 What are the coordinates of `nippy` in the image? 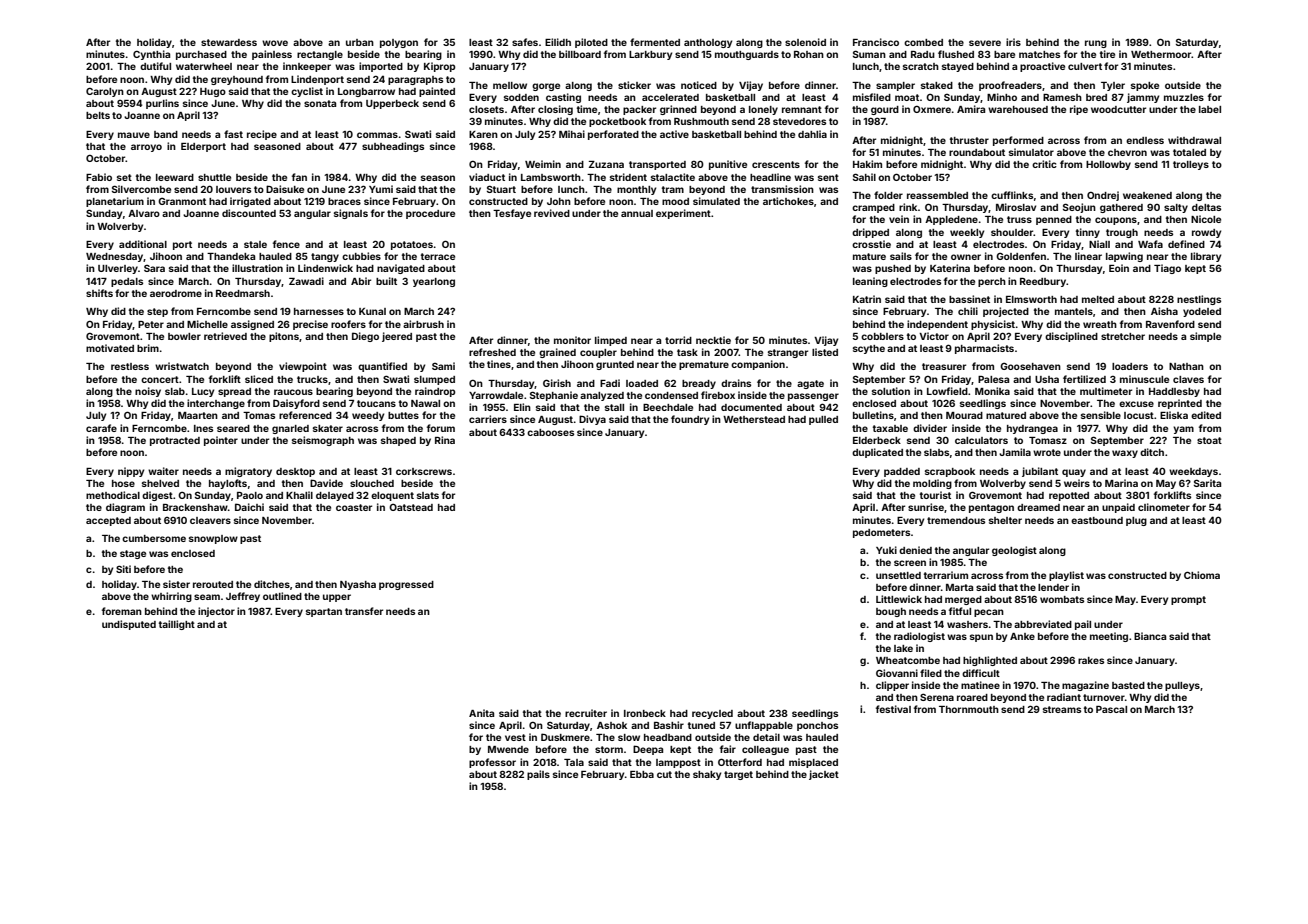 It's located at (131, 472).
